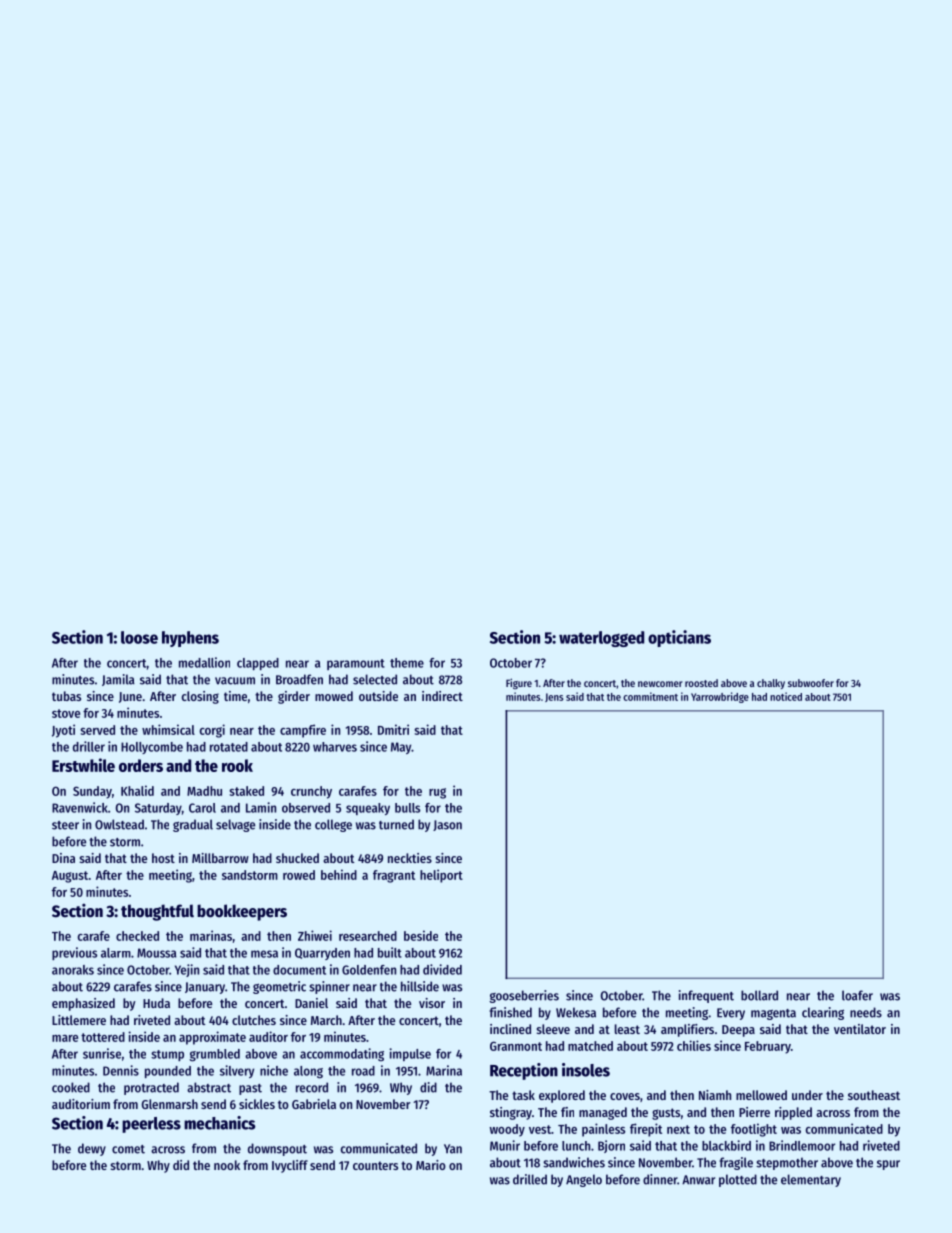 The image size is (952, 1233). I want to click on time, so click(235, 696).
